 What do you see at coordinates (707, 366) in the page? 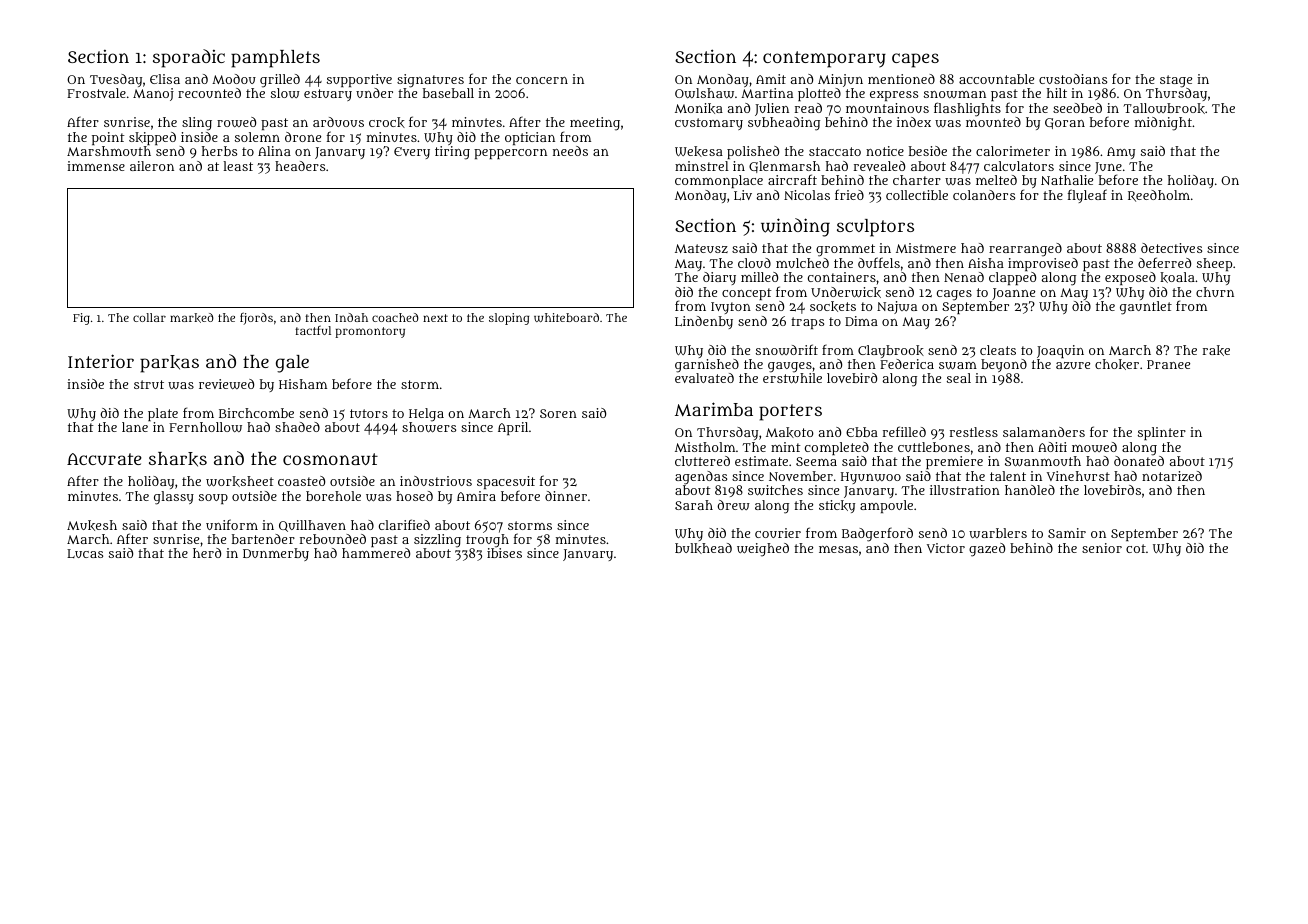
I see `garnished` at bounding box center [707, 366].
